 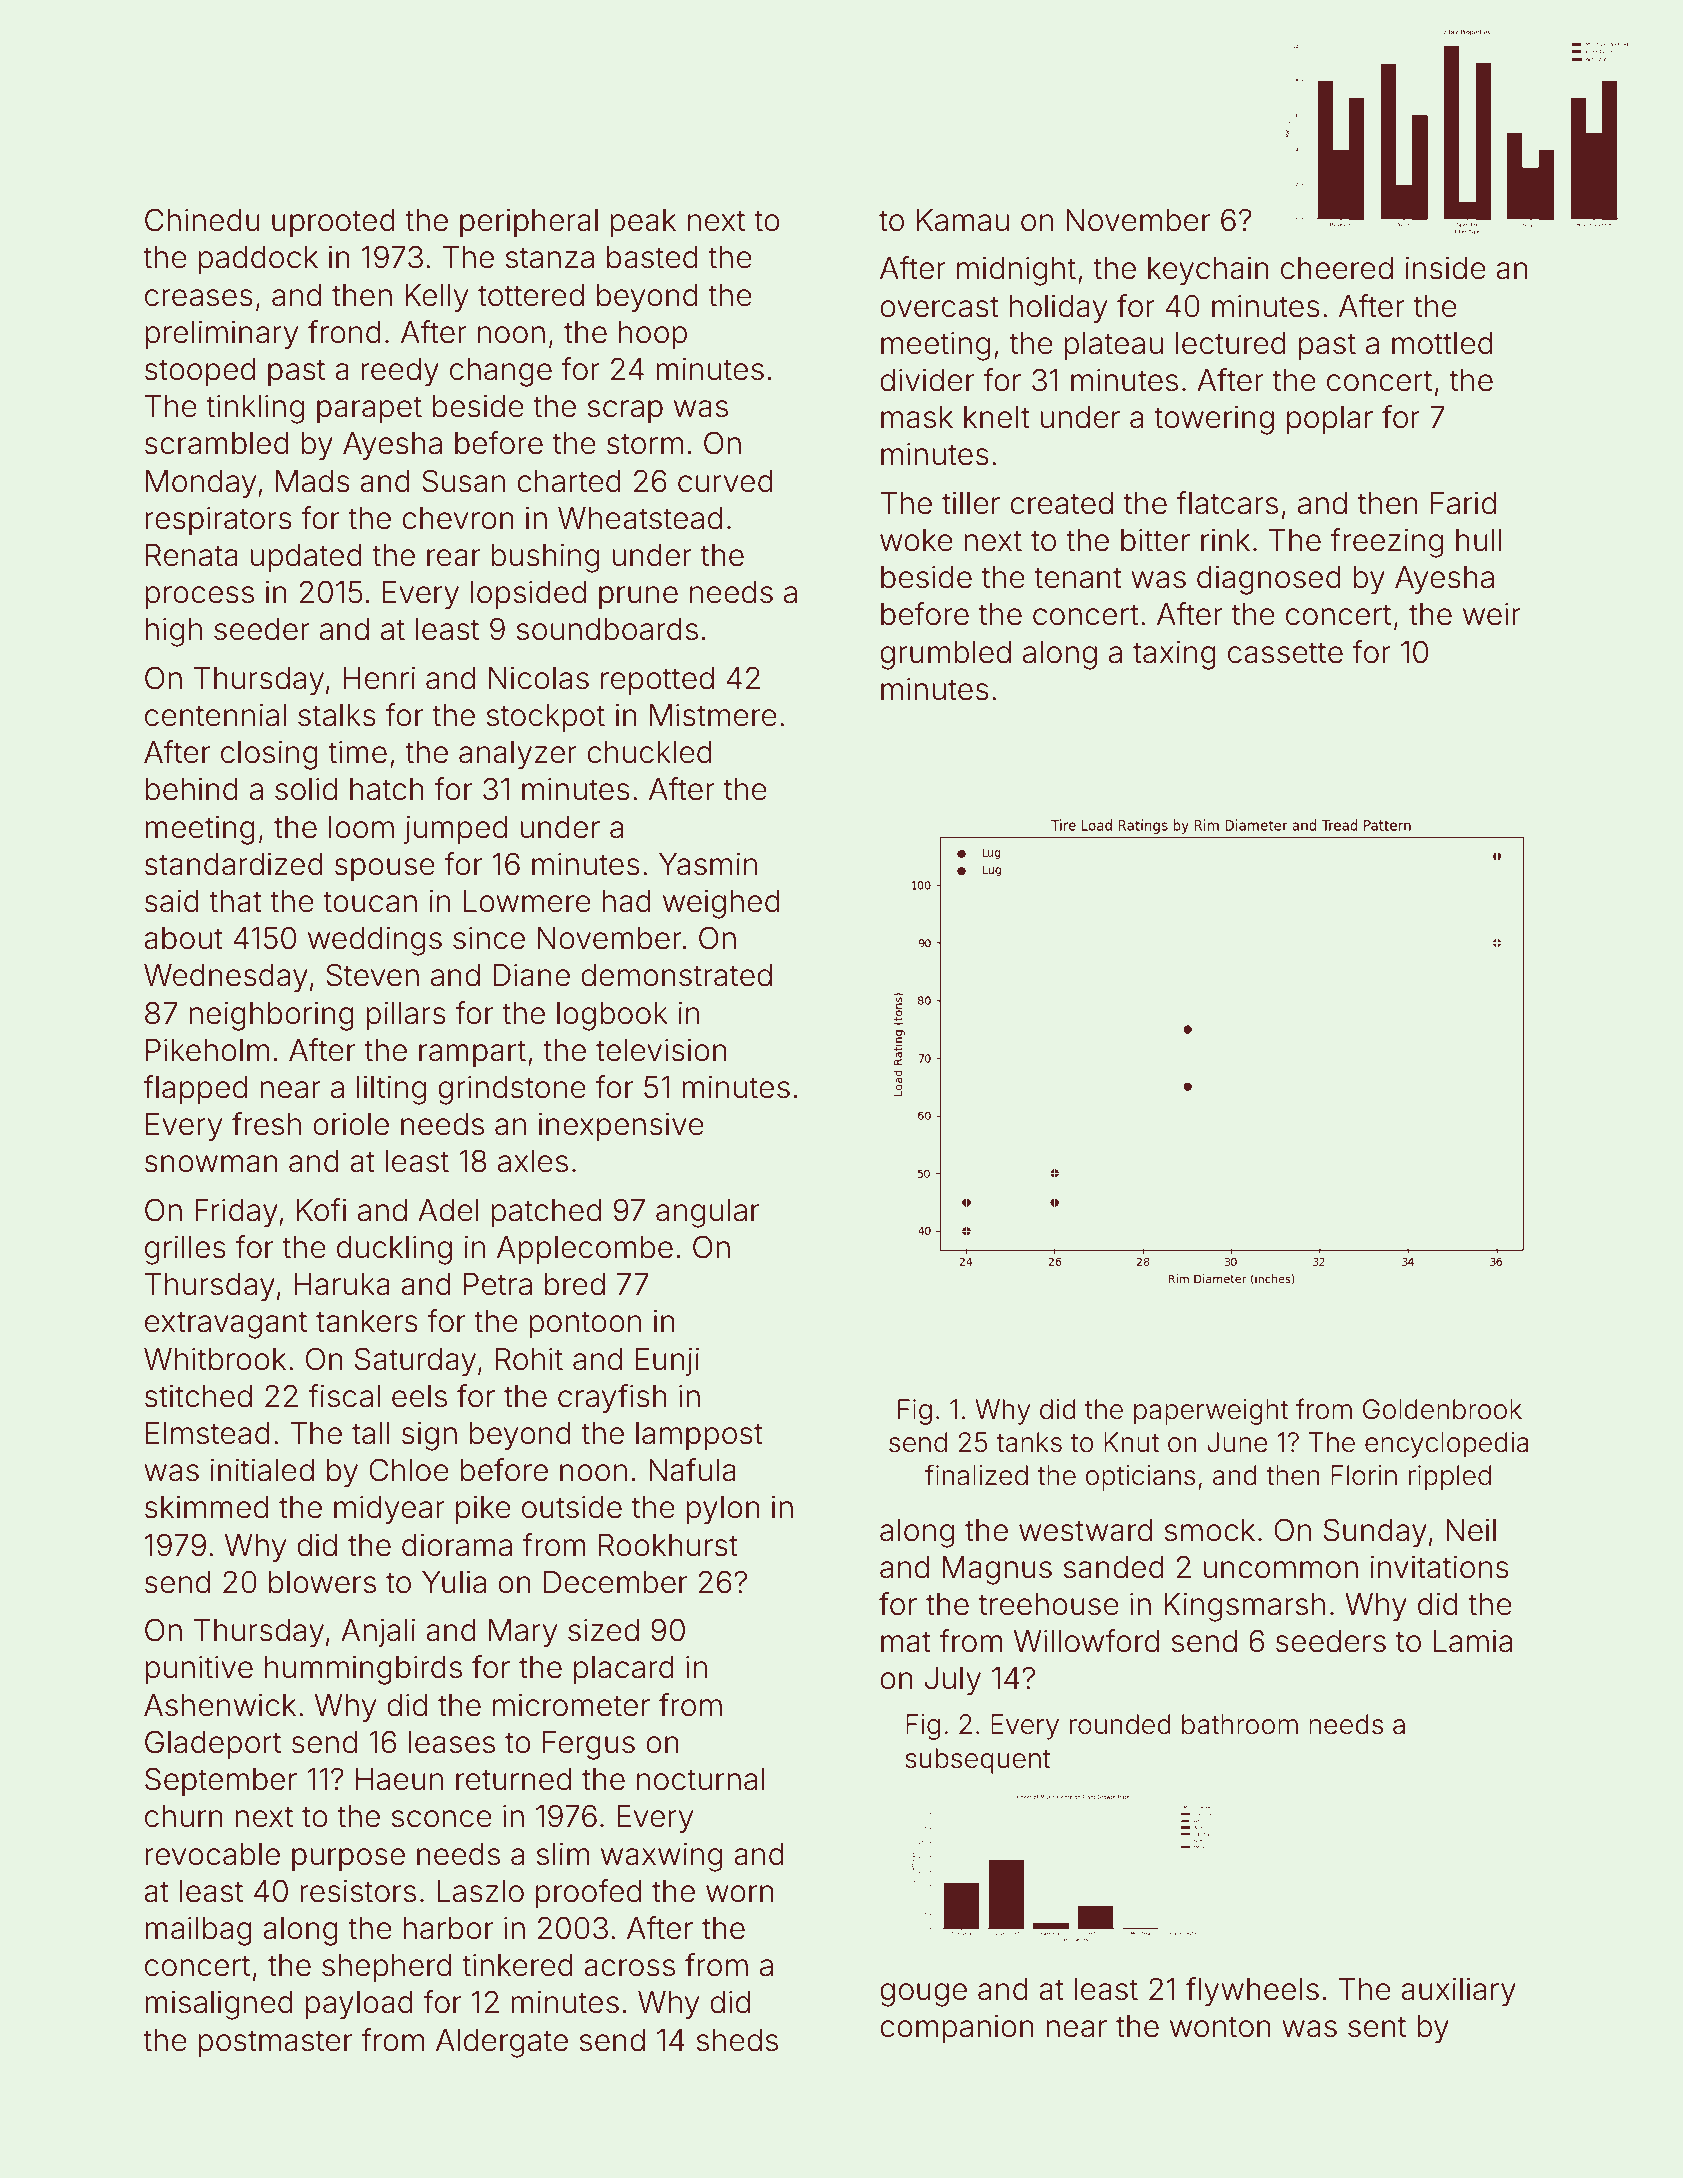 I want to click on weighed, so click(x=721, y=904).
